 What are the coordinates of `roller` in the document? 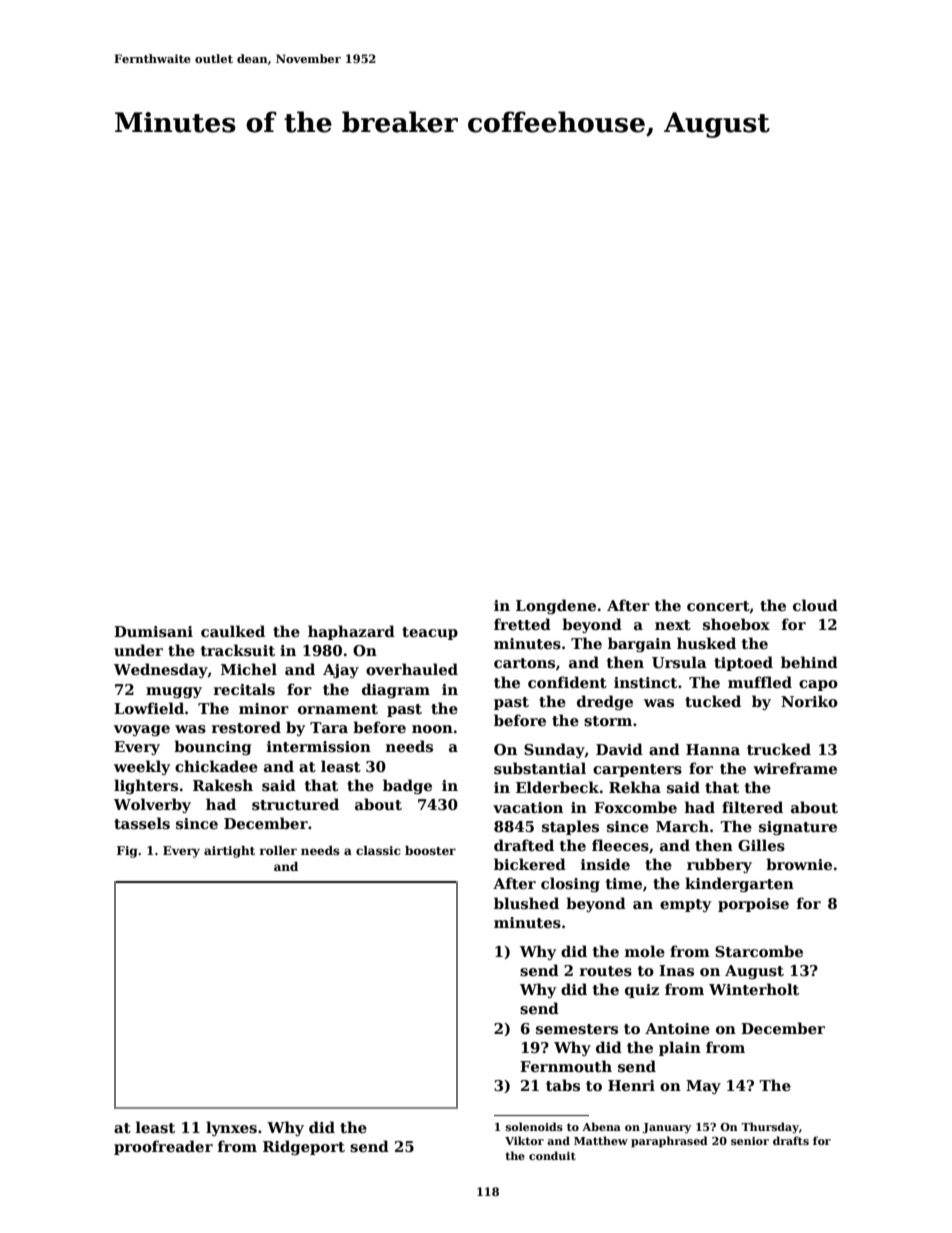 It's located at (278, 850).
